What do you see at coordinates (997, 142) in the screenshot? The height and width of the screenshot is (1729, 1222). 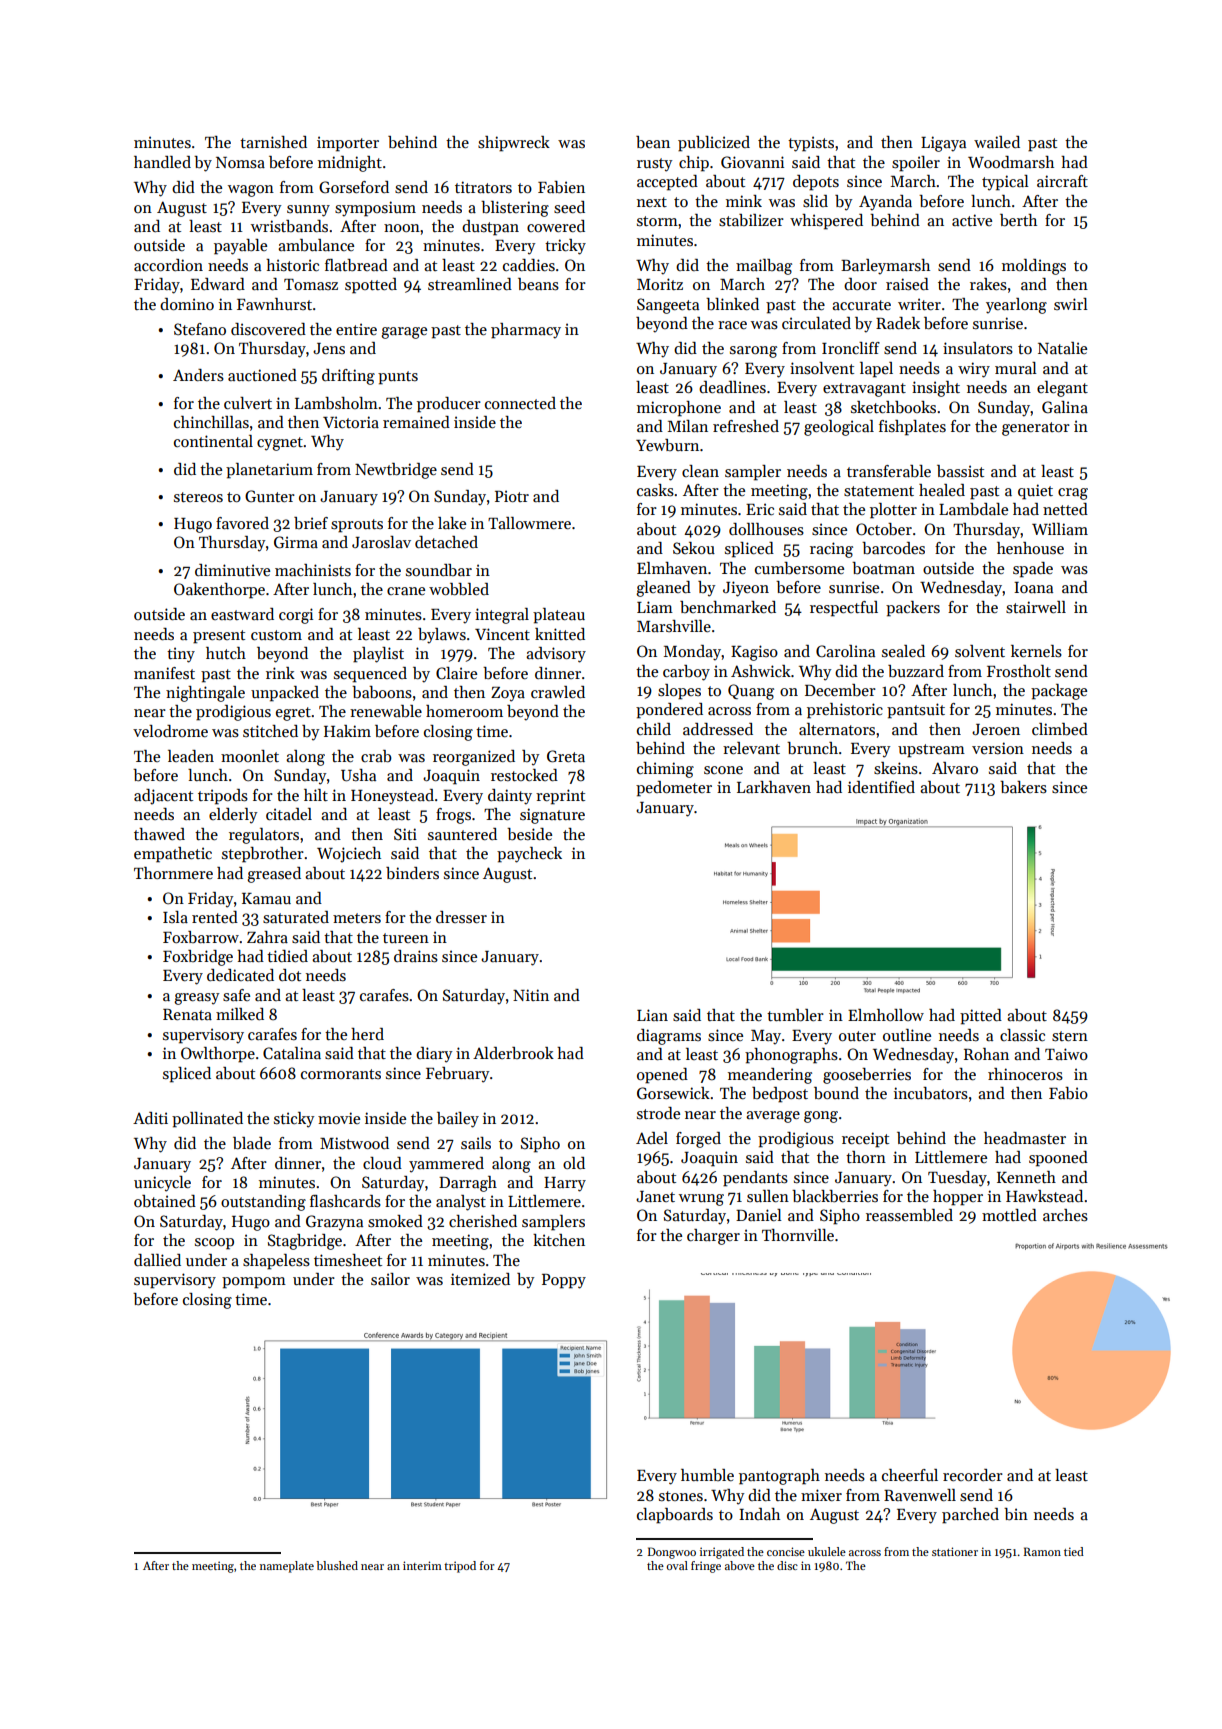 I see `wailed` at bounding box center [997, 142].
